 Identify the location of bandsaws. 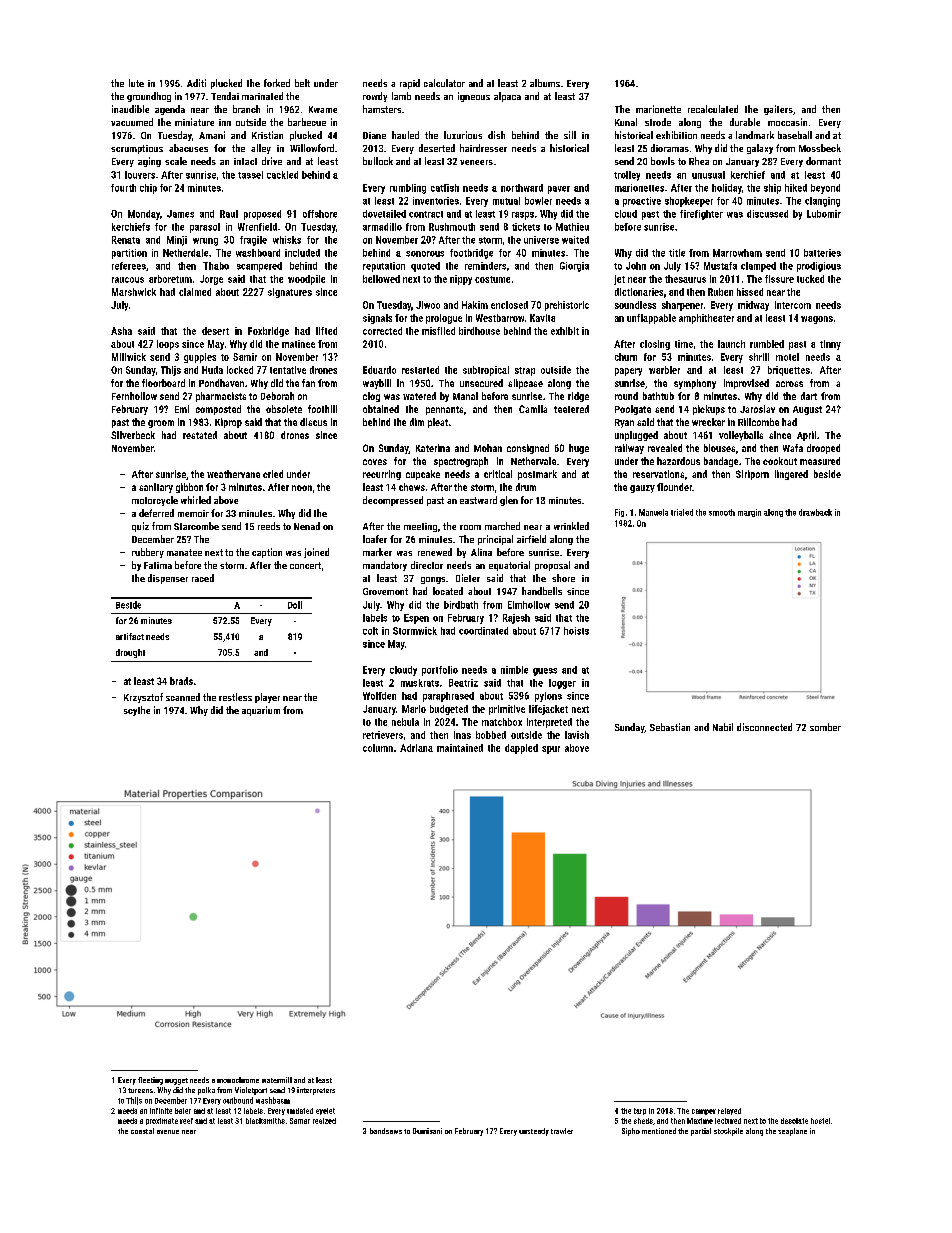
(386, 1131).
